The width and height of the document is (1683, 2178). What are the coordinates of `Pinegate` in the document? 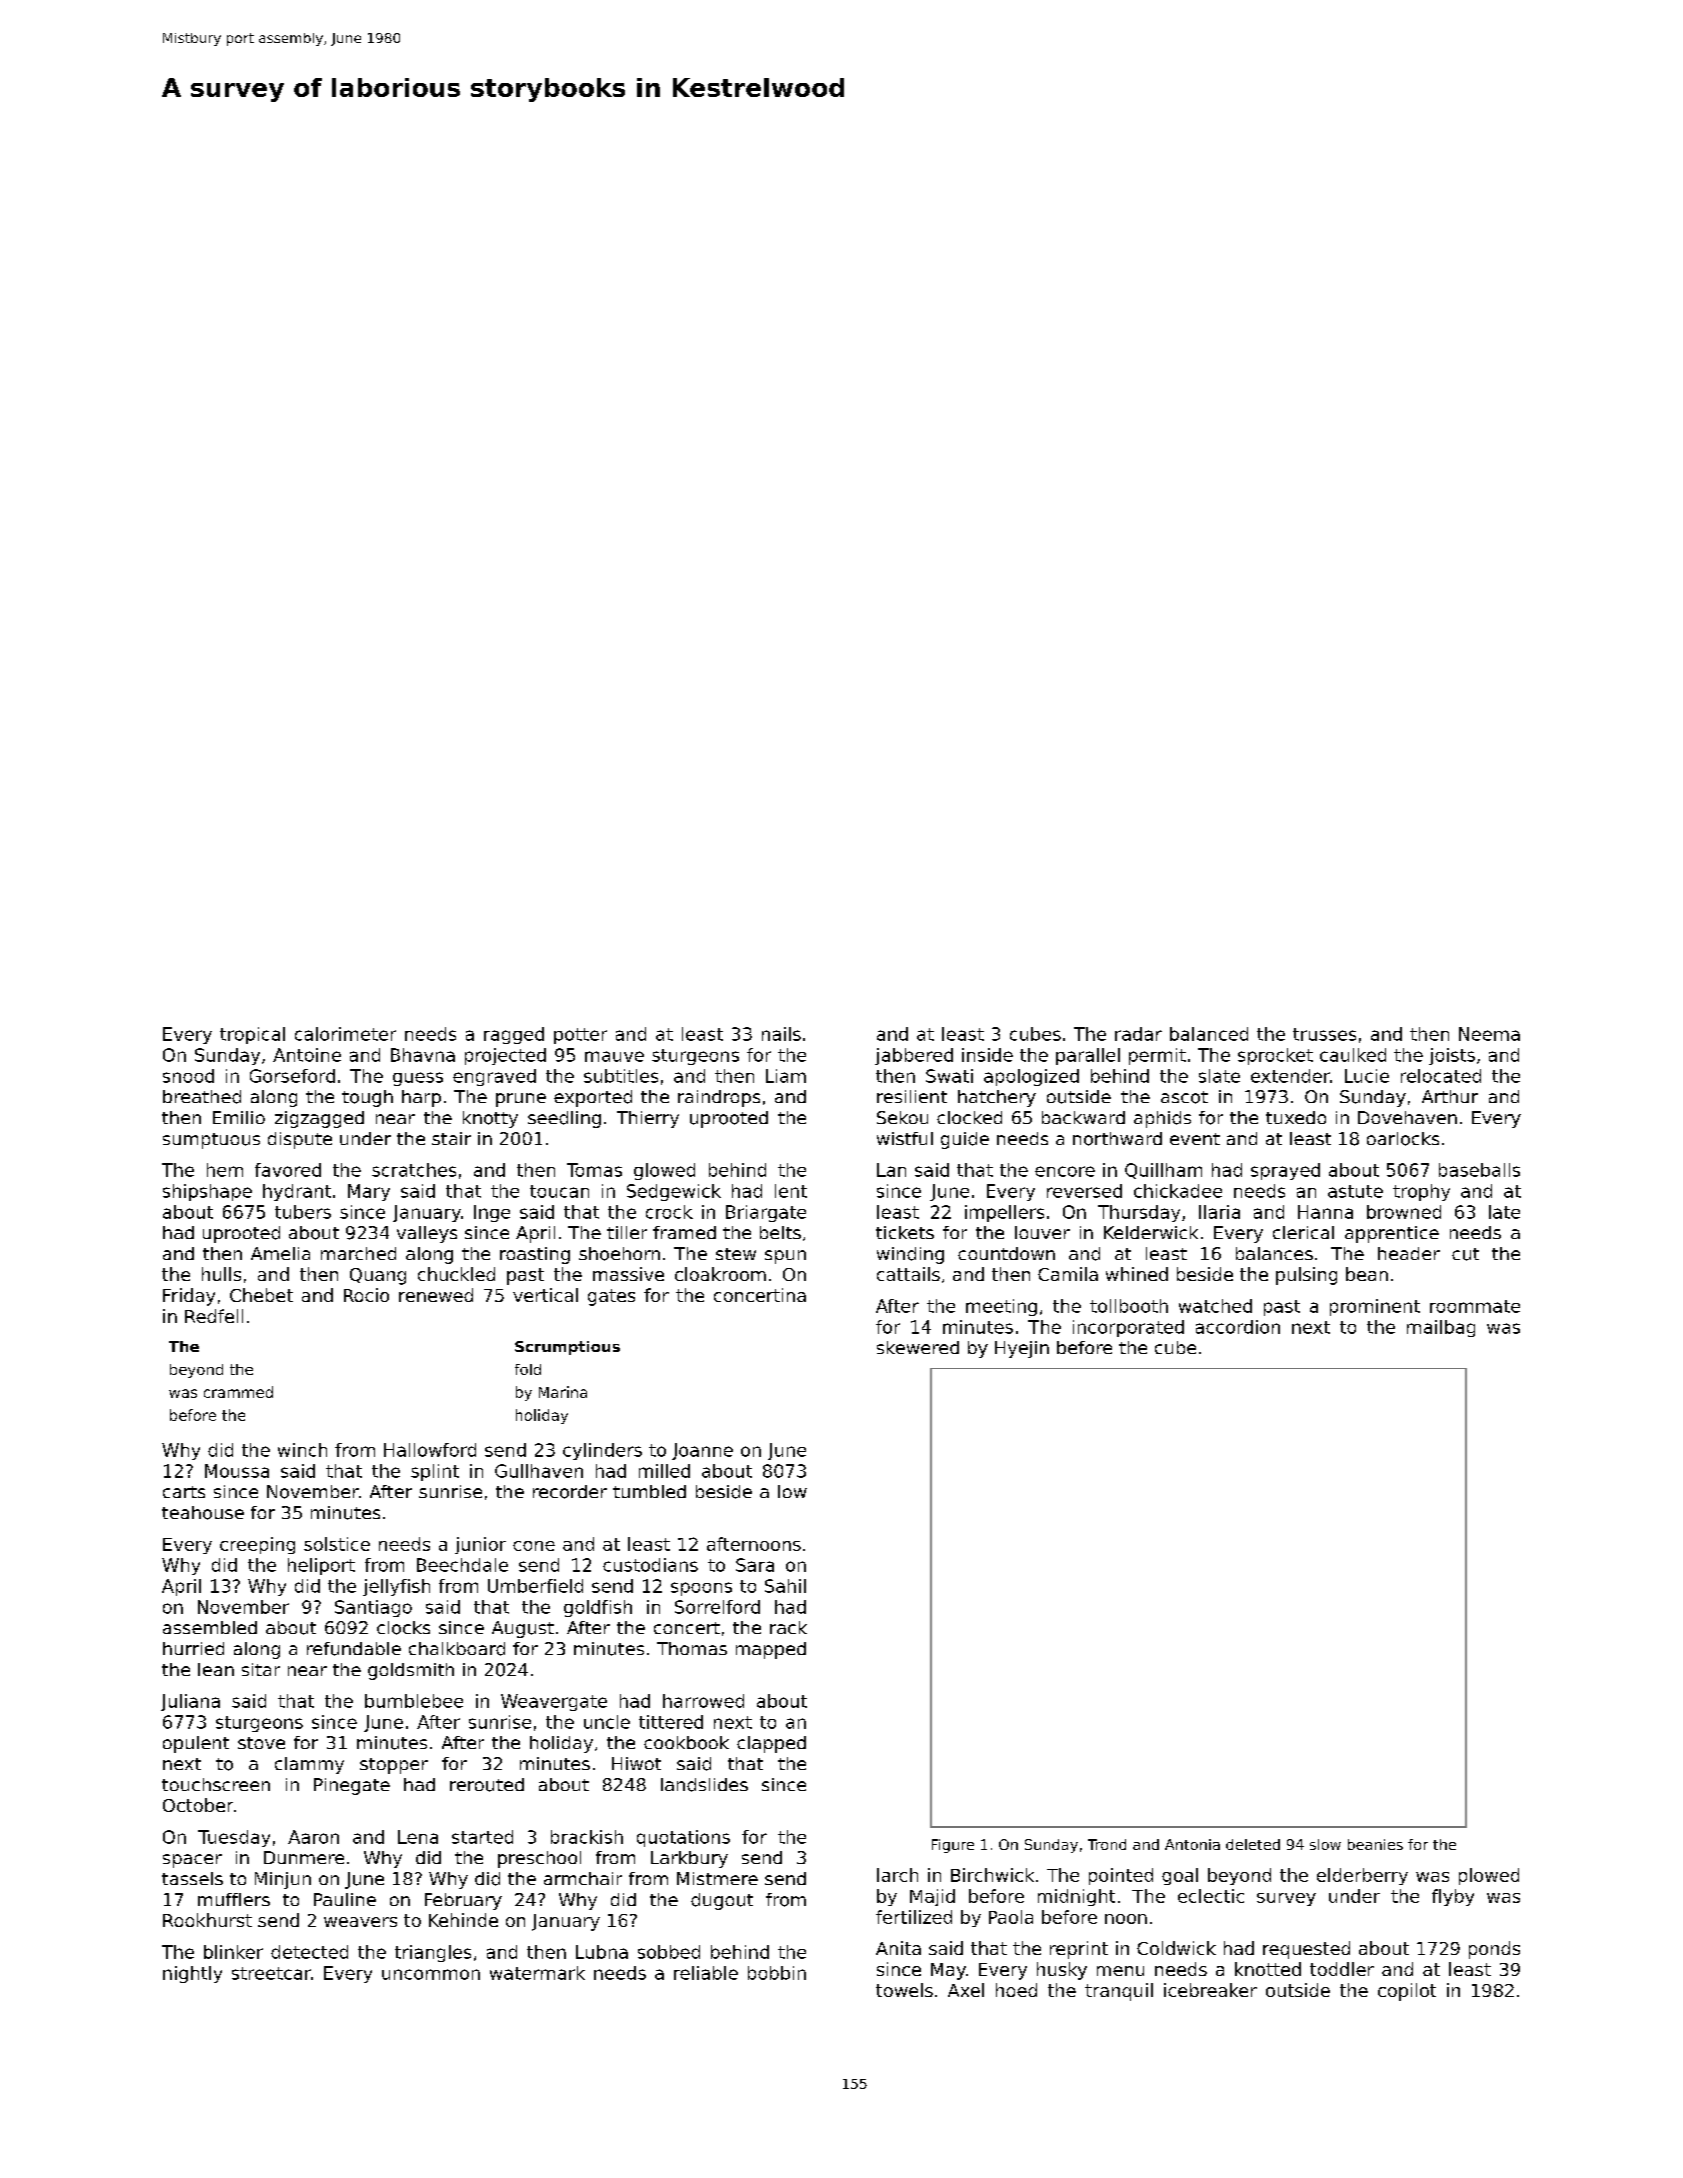 It's located at (352, 1786).
